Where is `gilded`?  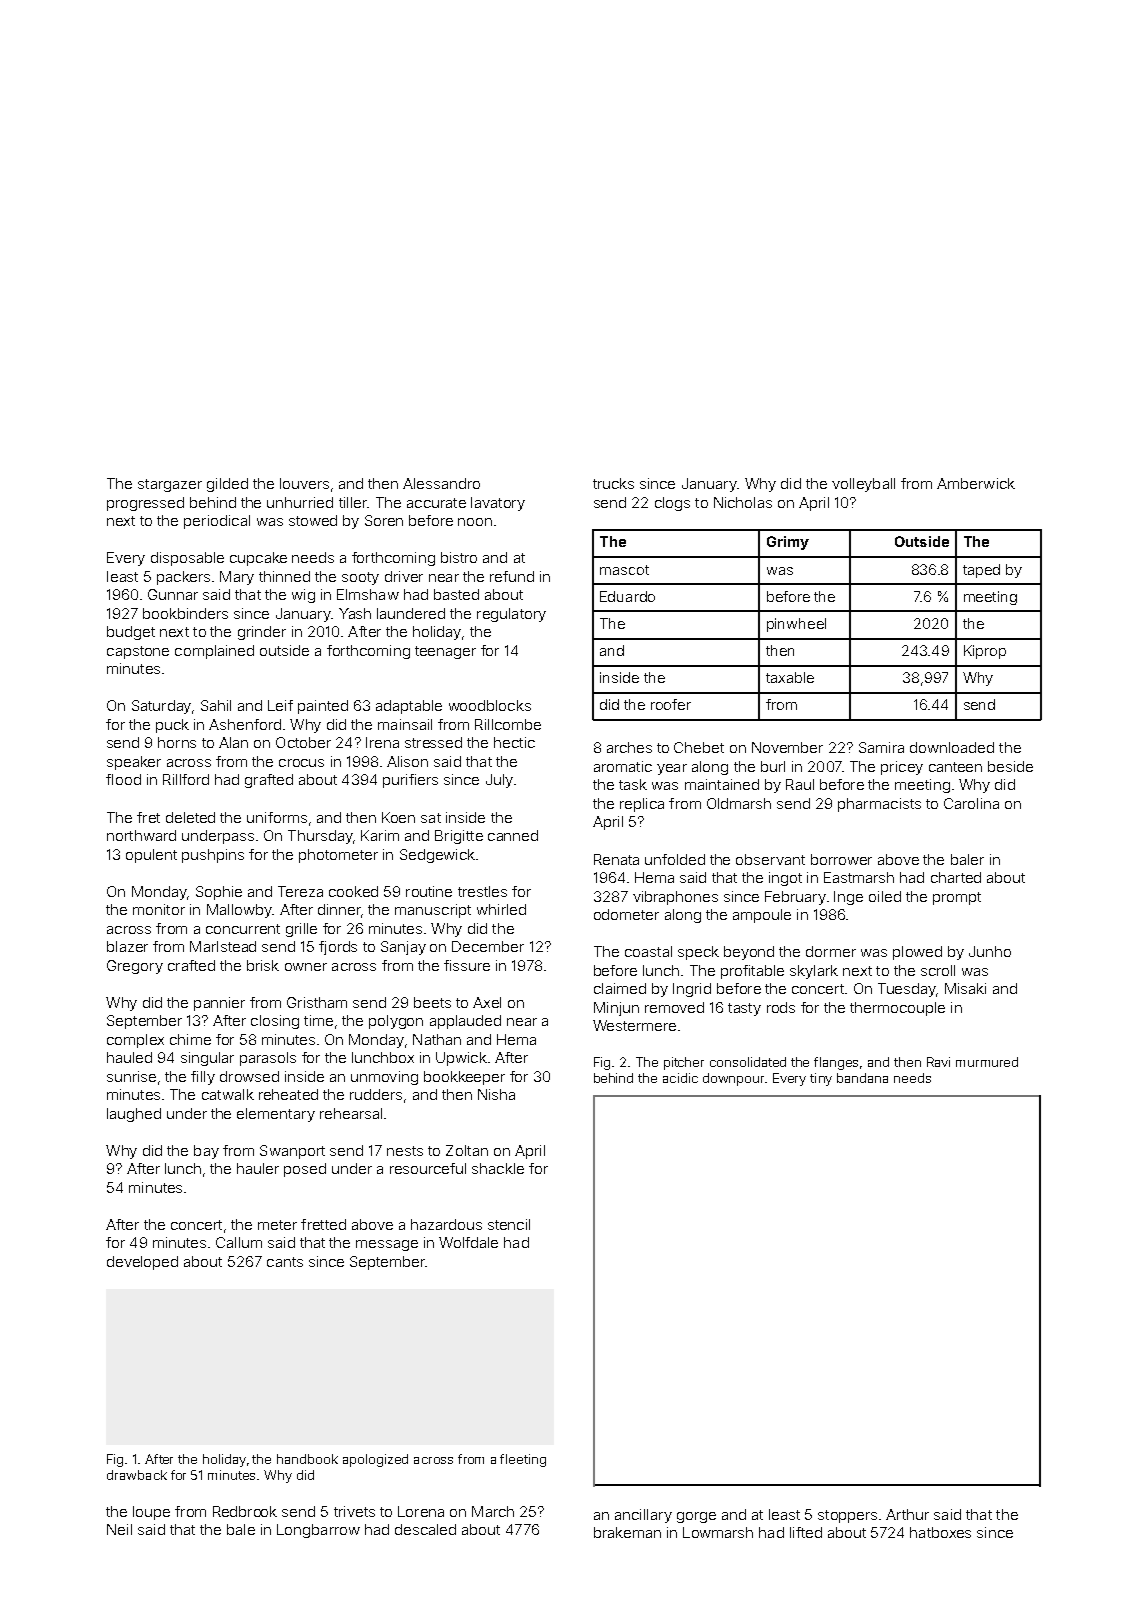 gilded is located at coordinates (227, 485).
